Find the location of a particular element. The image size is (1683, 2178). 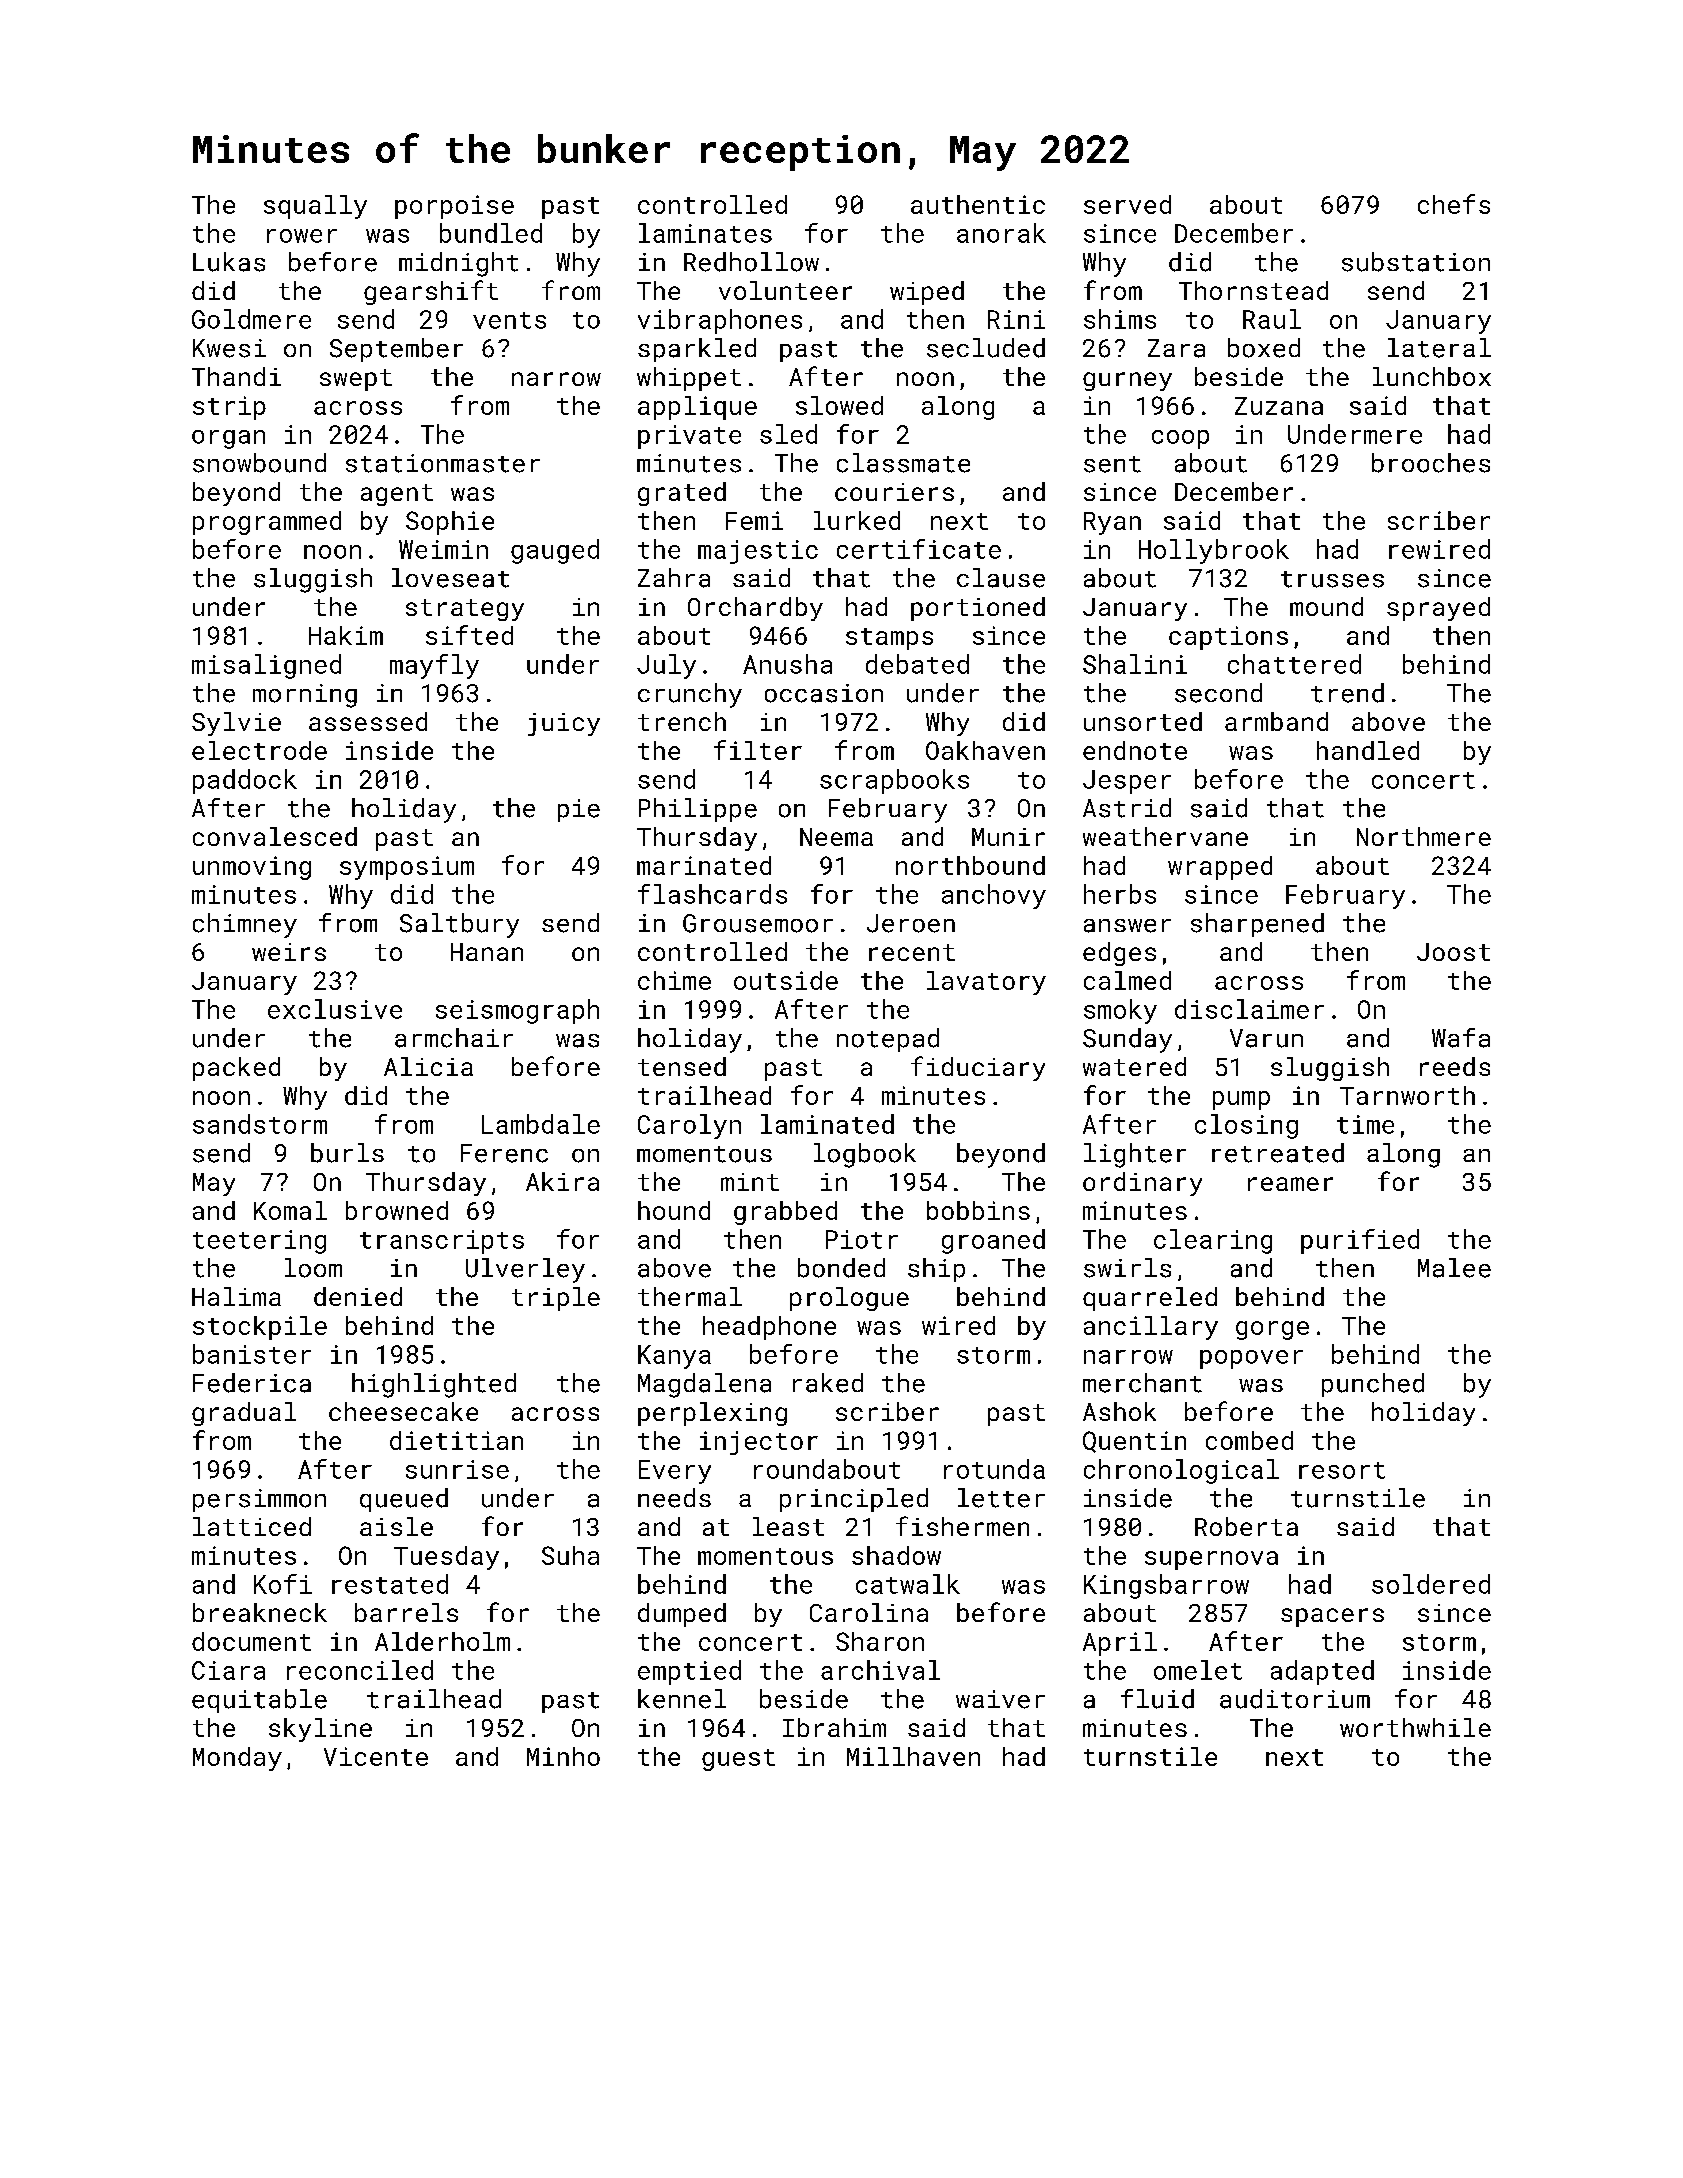

symposium is located at coordinates (407, 868).
